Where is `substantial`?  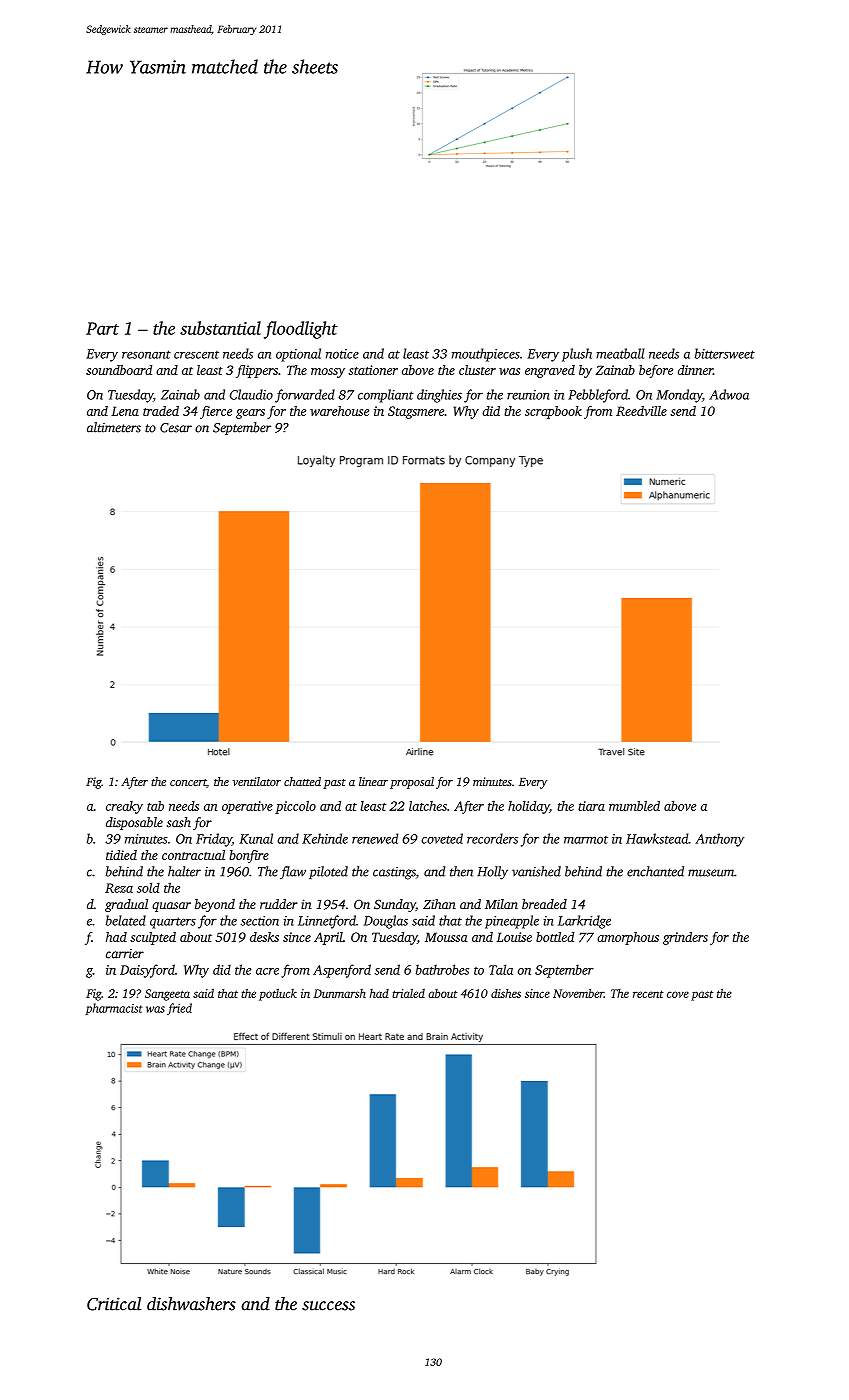
substantial is located at coordinates (220, 328).
